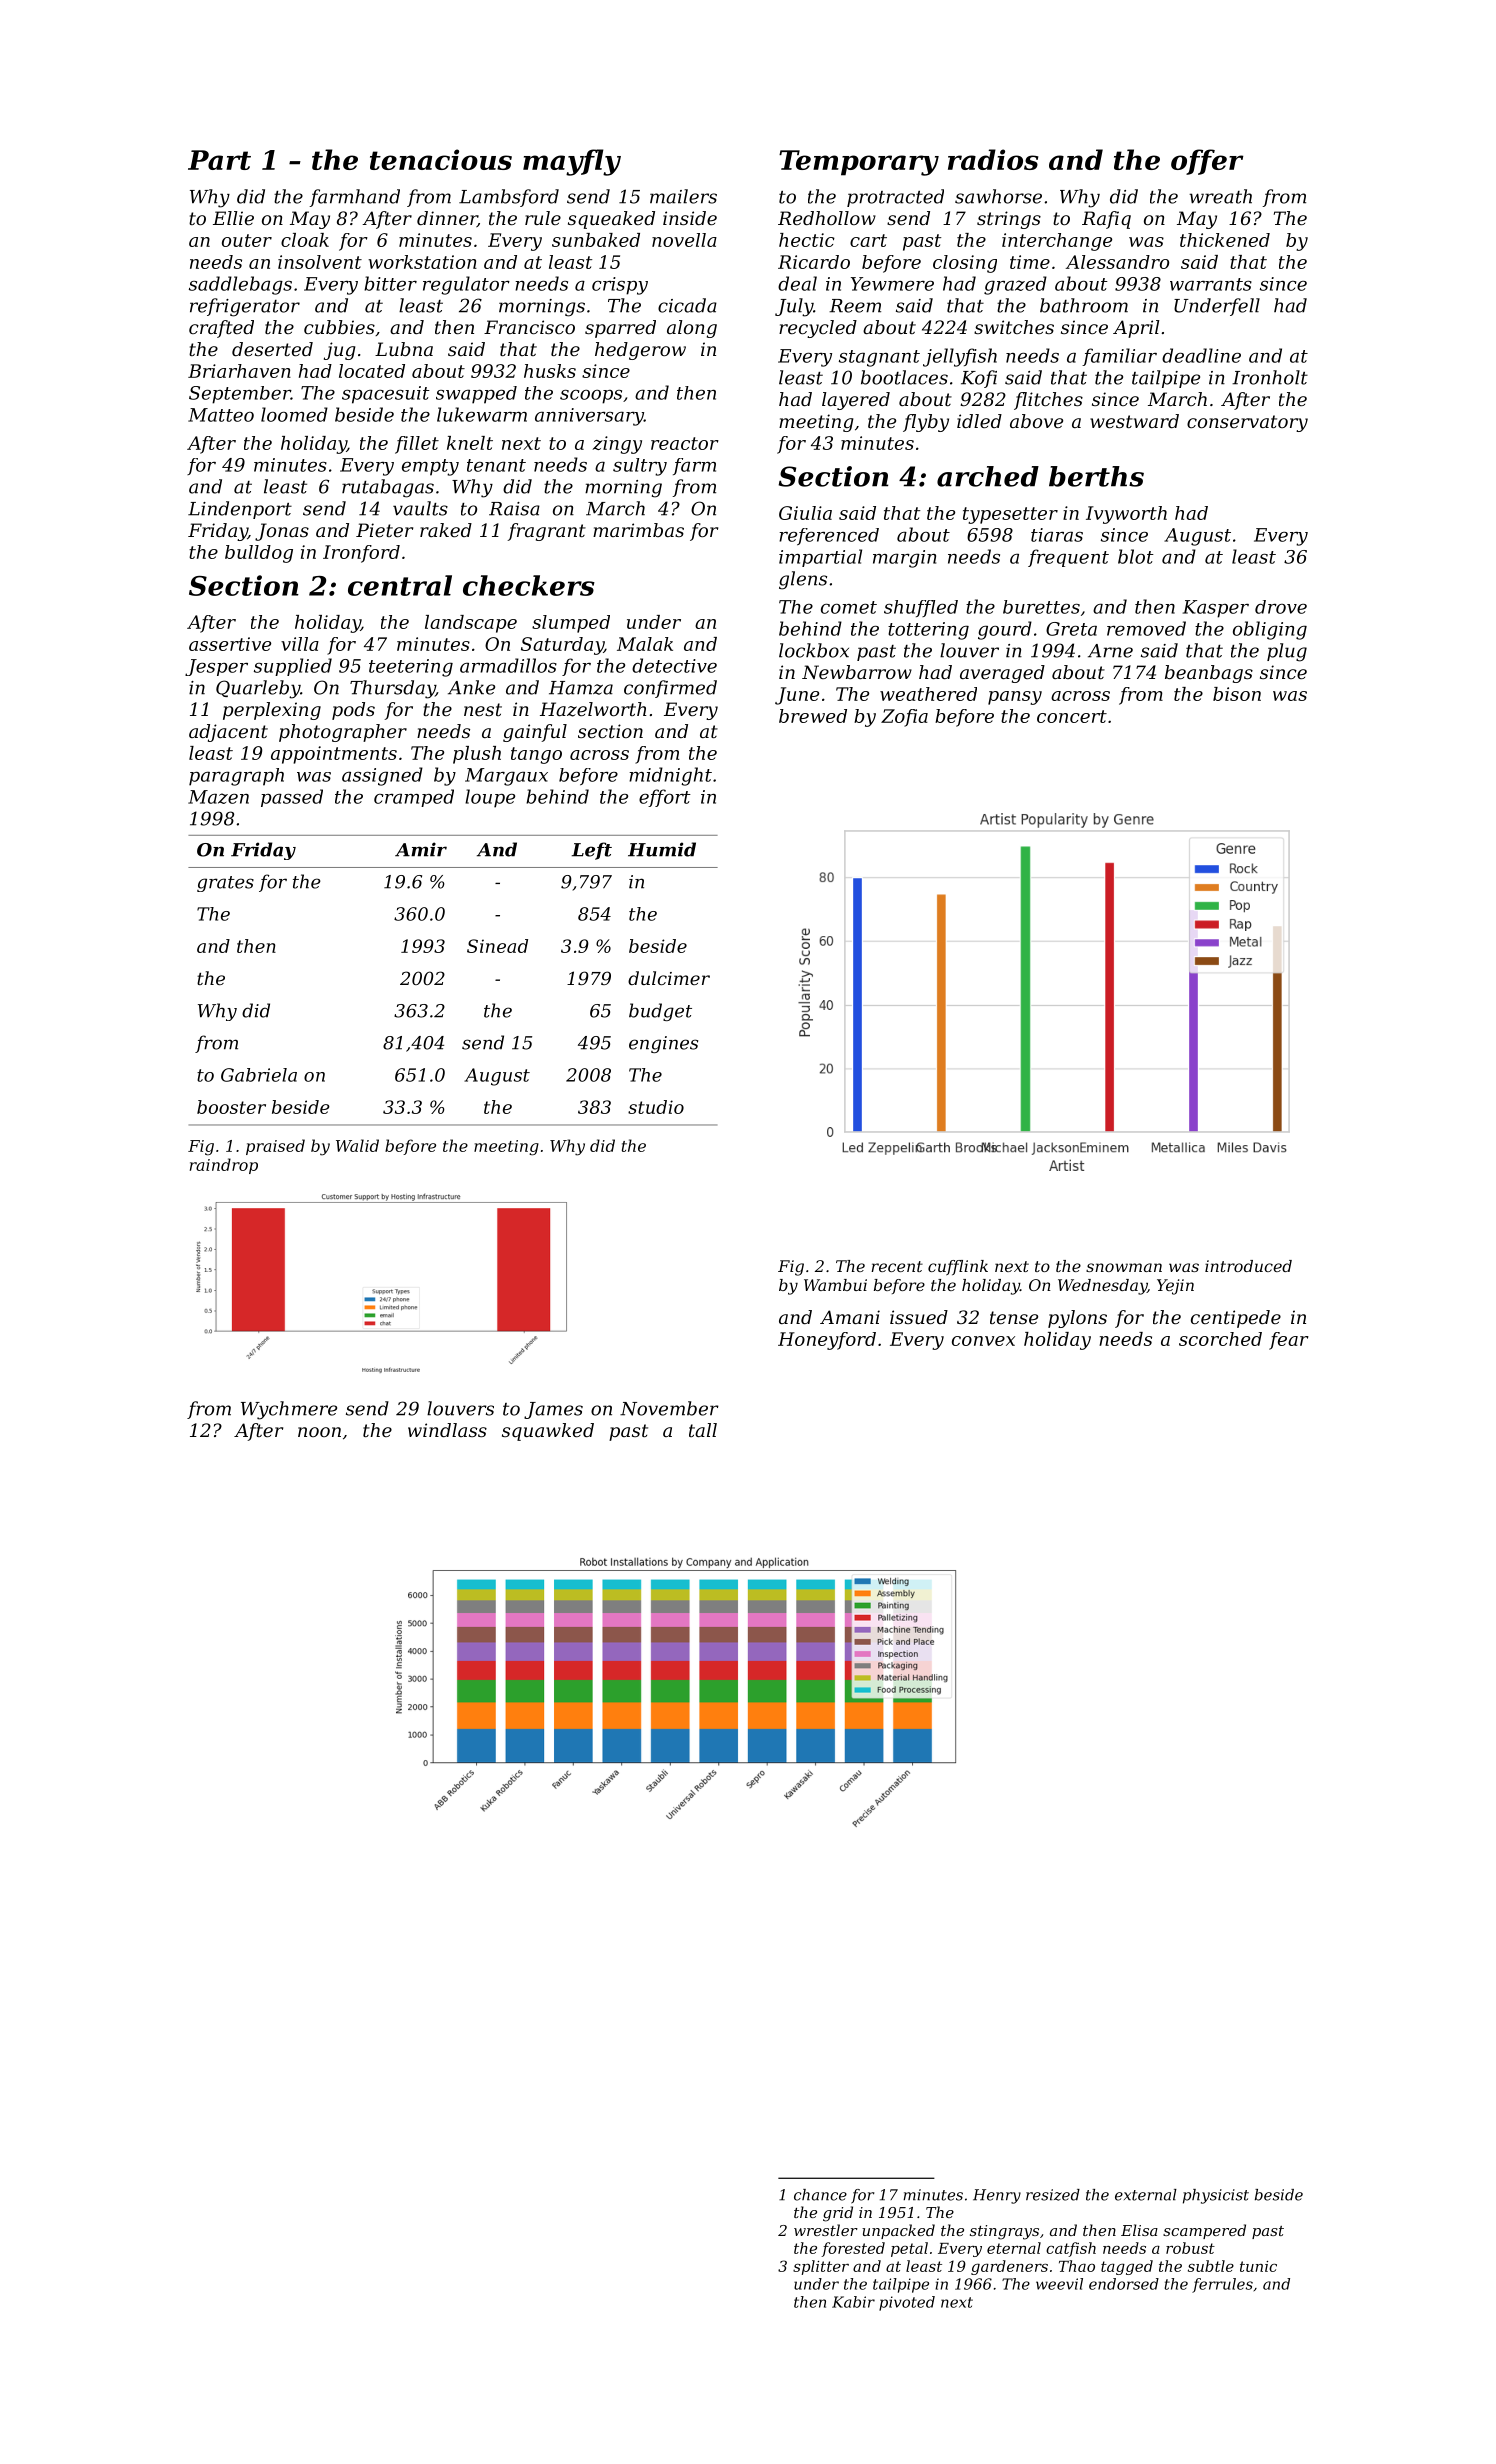 The height and width of the document is (2464, 1496). Describe the element at coordinates (319, 1432) in the document. I see `noon` at that location.
